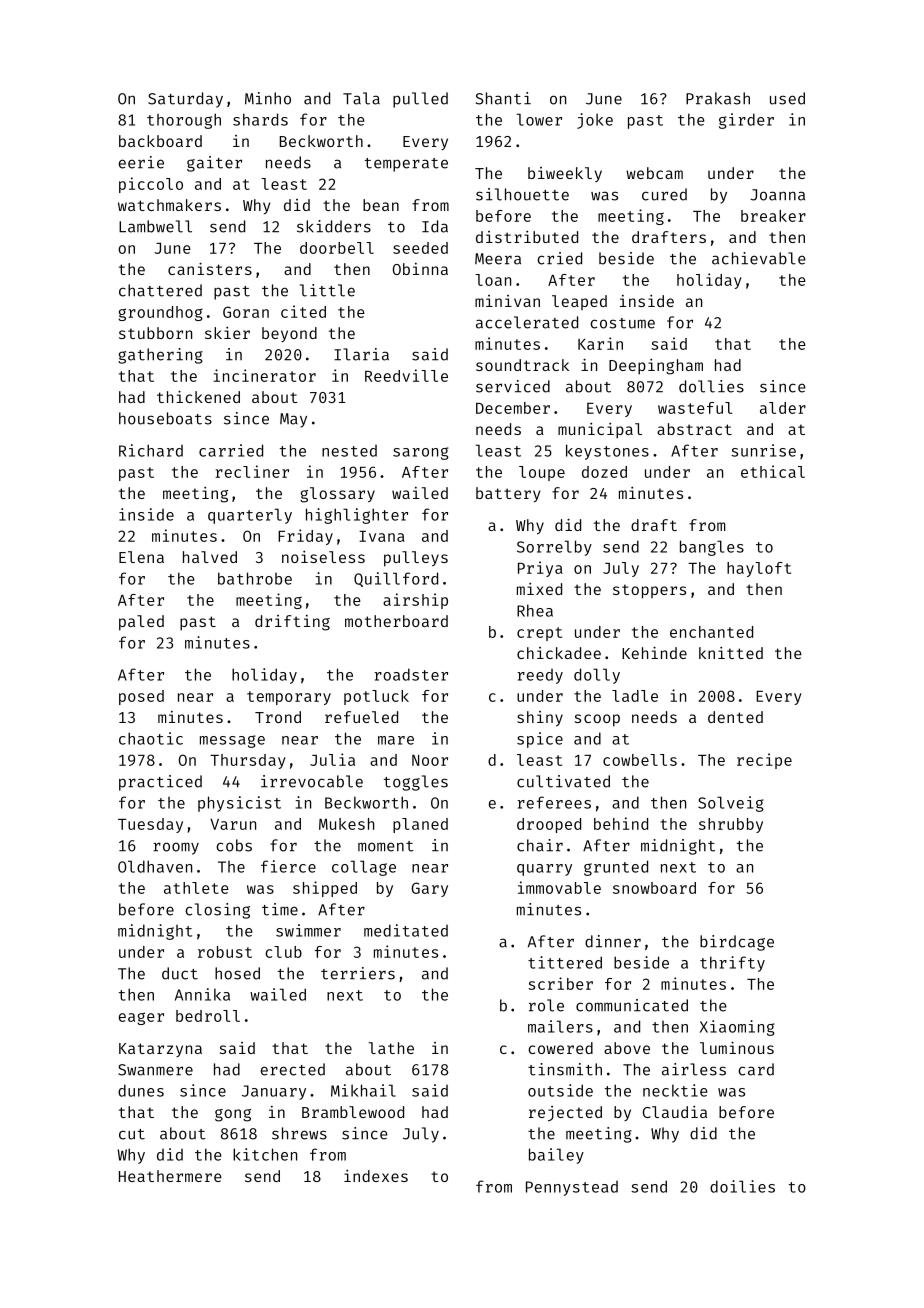 The image size is (924, 1308). I want to click on Shanti, so click(503, 98).
